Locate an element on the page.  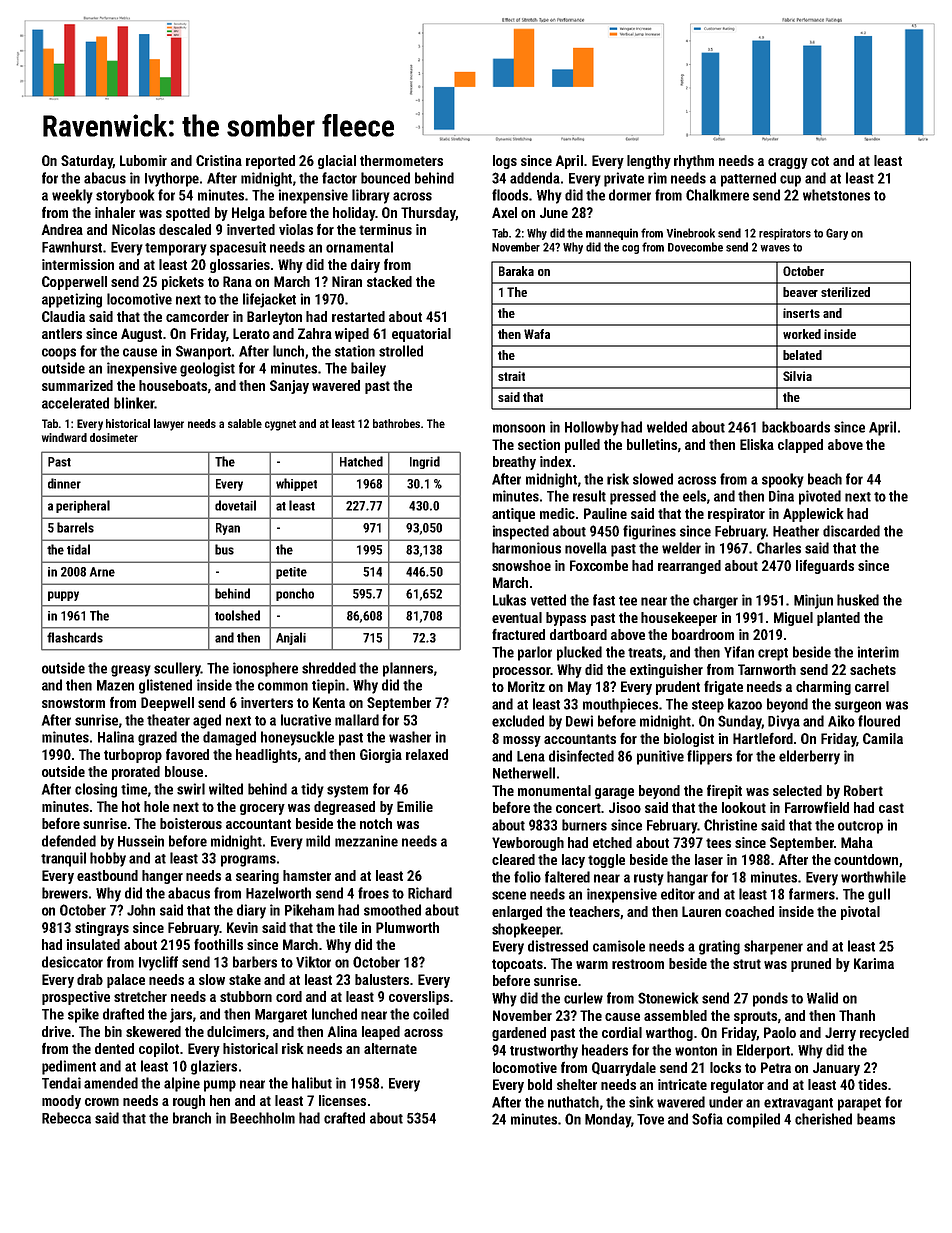
bounced is located at coordinates (385, 178).
